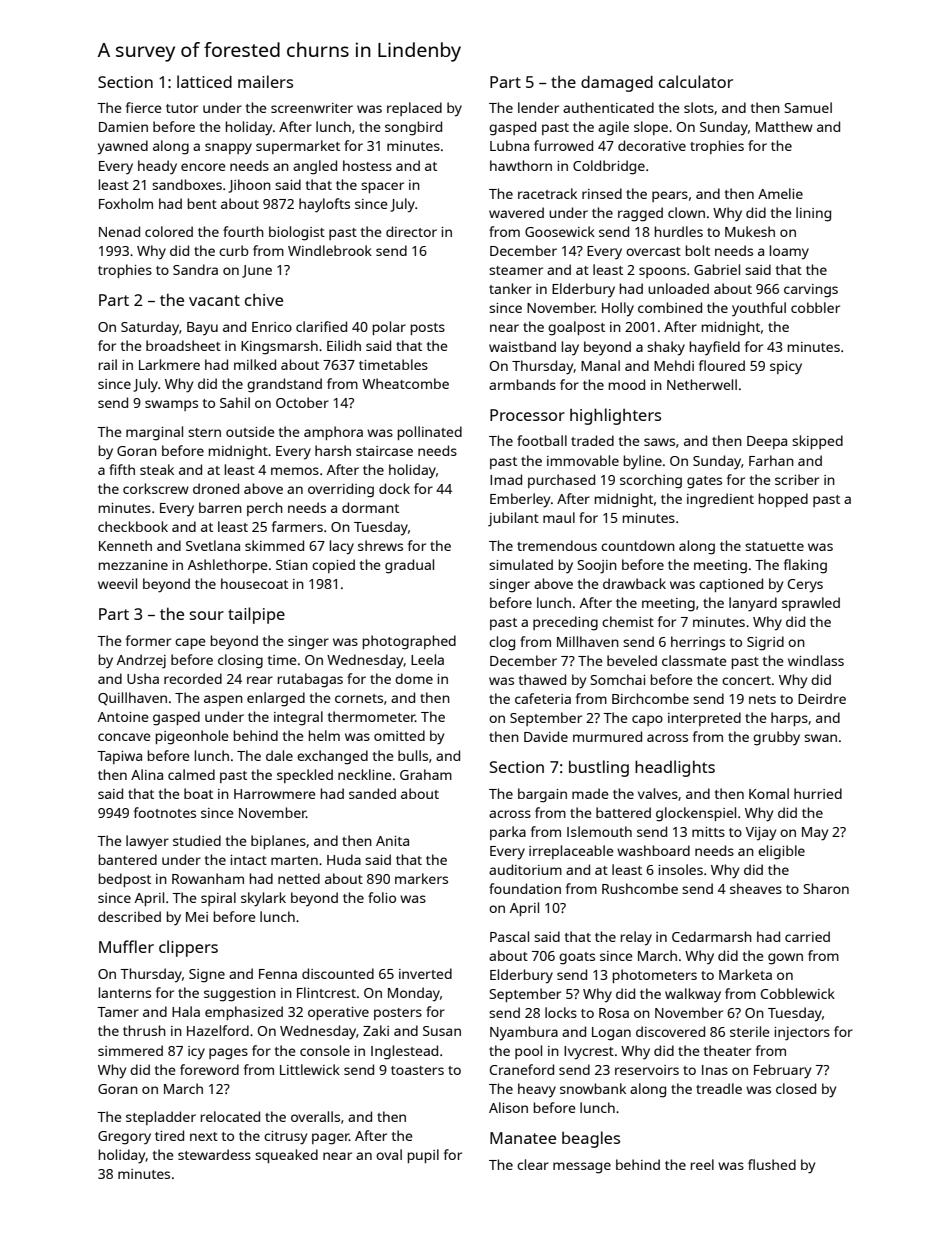 The image size is (952, 1233). Describe the element at coordinates (240, 995) in the image. I see `suggestion` at that location.
